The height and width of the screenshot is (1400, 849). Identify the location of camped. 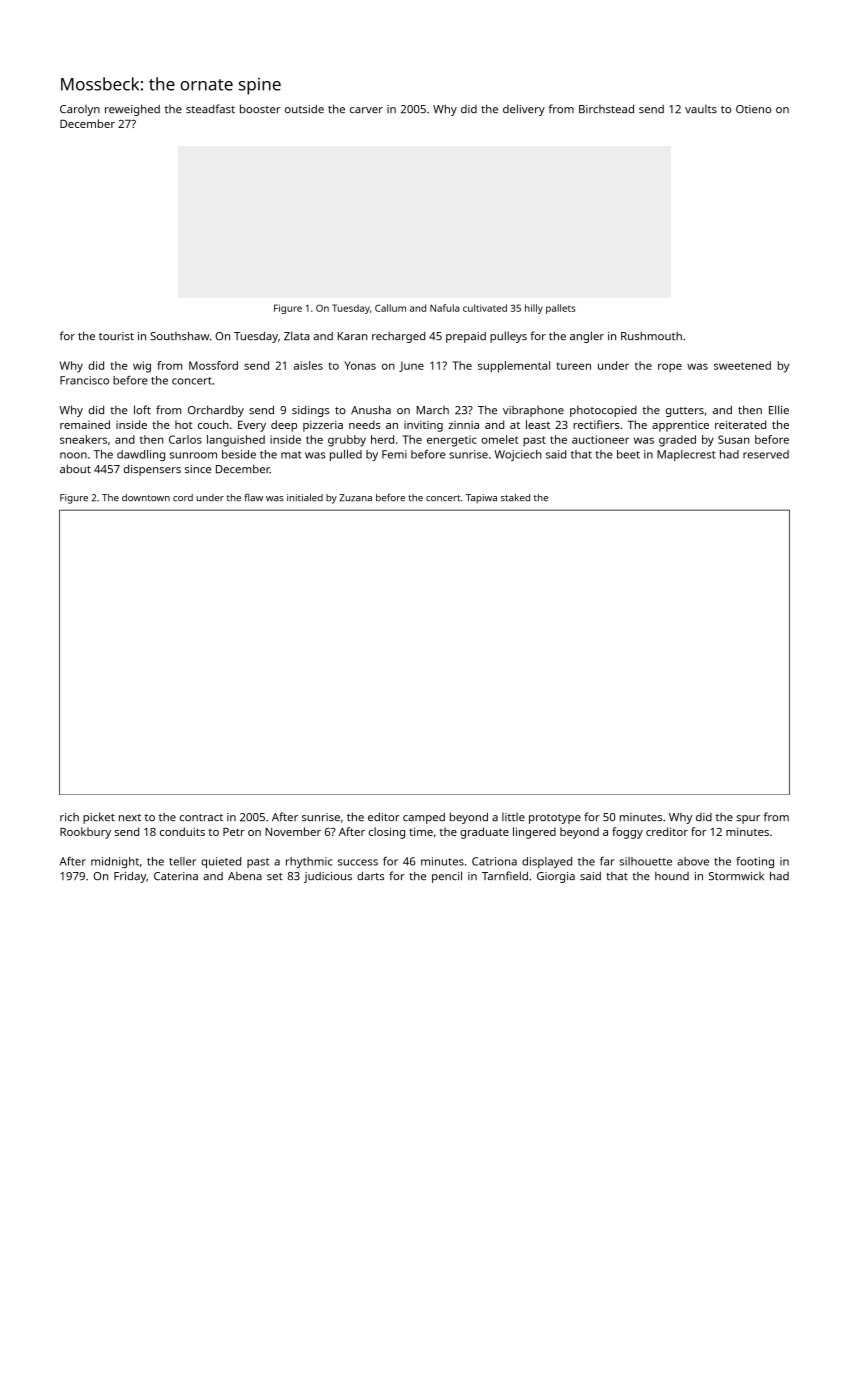
(424, 818).
